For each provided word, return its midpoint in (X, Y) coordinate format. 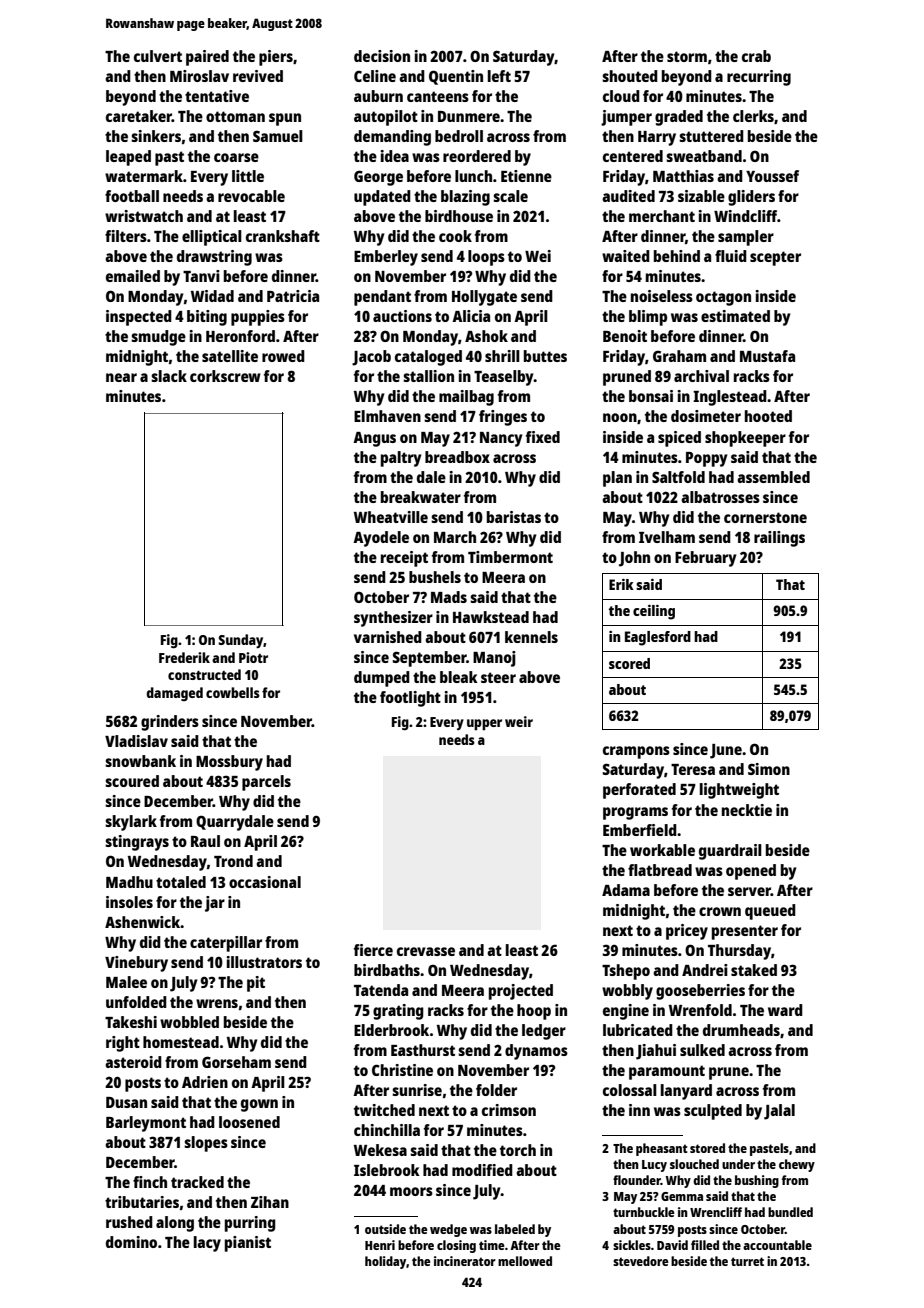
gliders (751, 198)
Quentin (456, 77)
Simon (769, 769)
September (429, 659)
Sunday (241, 641)
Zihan (270, 1202)
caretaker (139, 116)
